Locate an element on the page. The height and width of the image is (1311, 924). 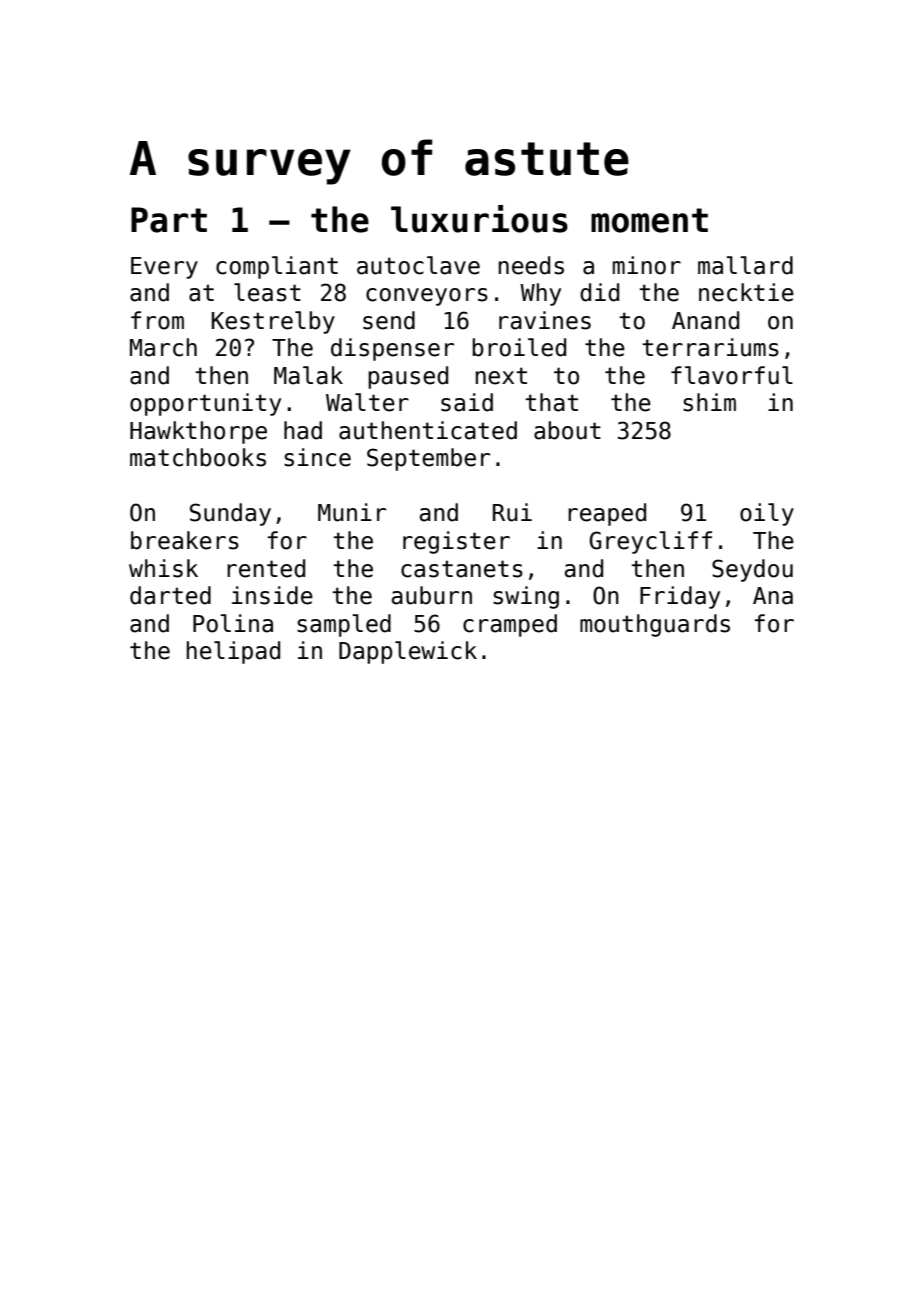
Seydou is located at coordinates (752, 570).
